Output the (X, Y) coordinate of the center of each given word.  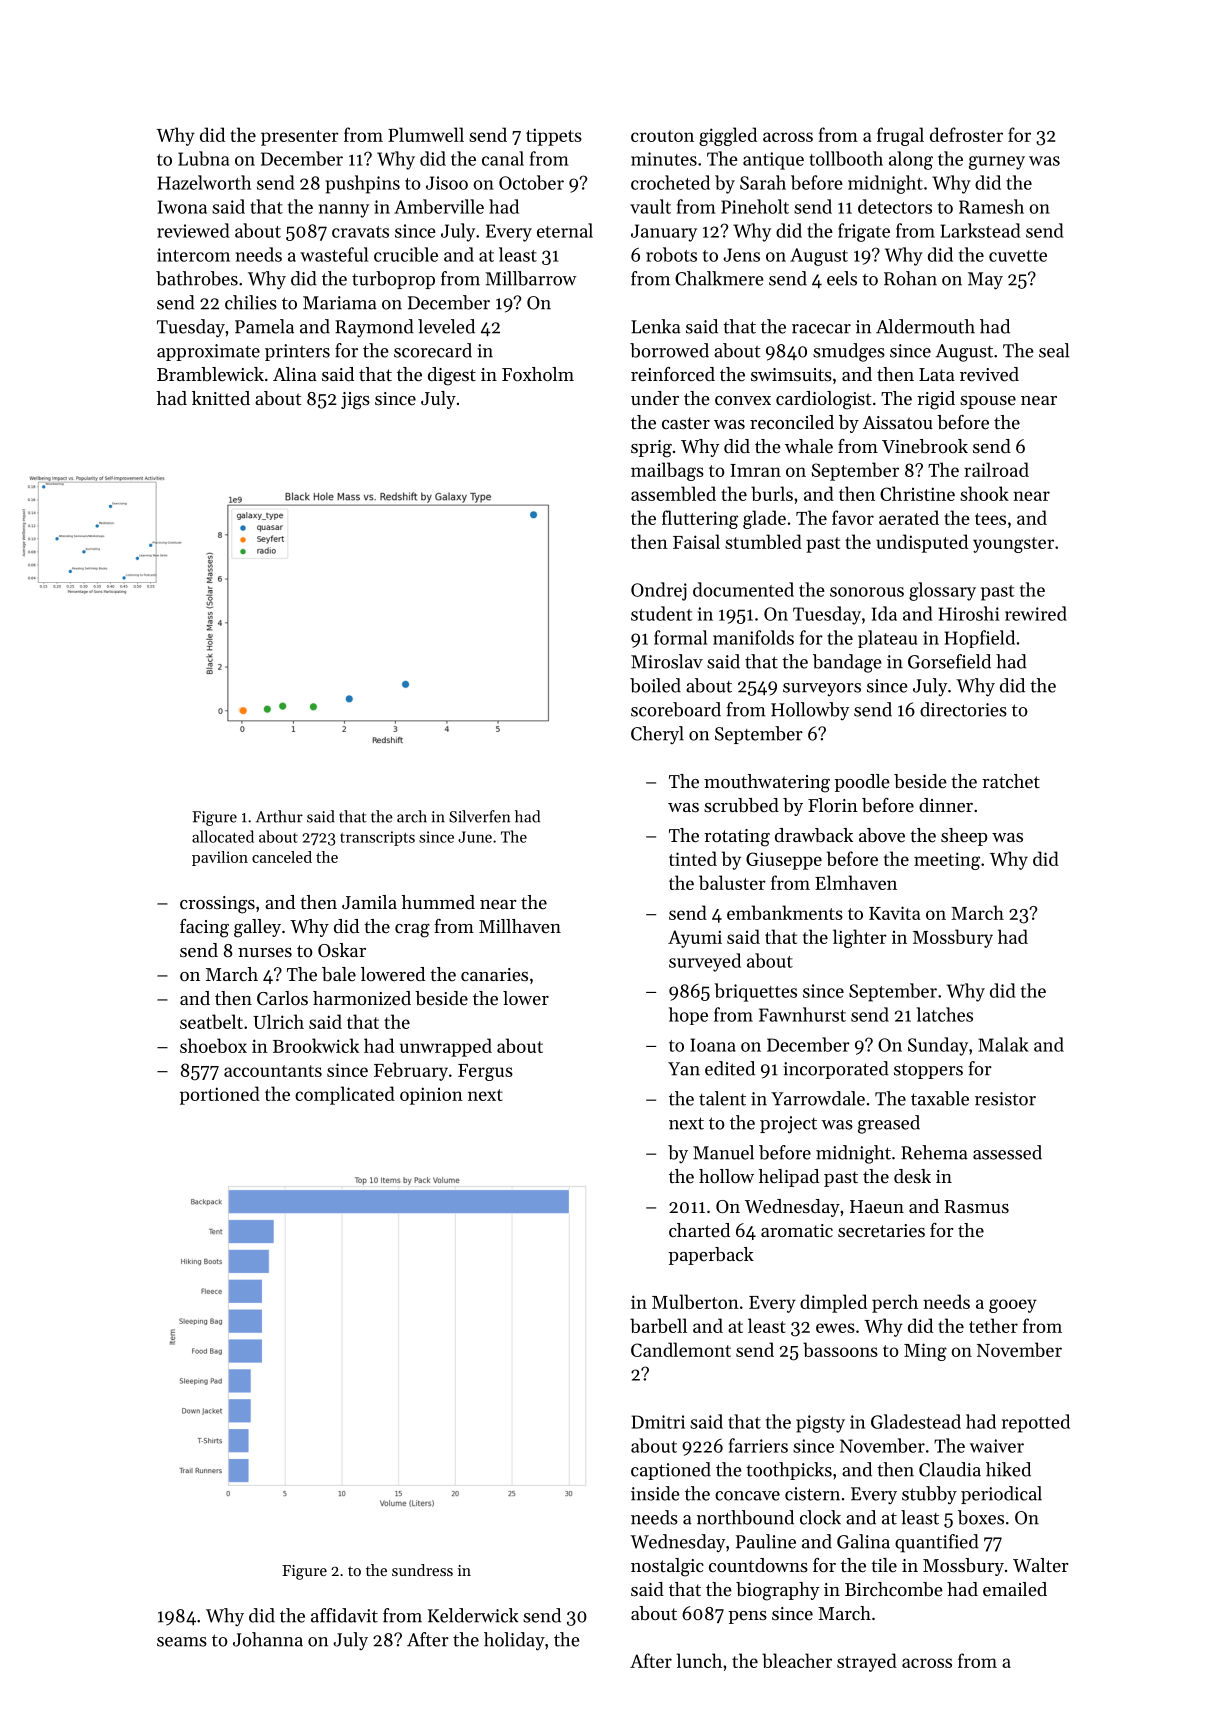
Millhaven (520, 926)
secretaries (881, 1230)
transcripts (377, 838)
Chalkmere (719, 278)
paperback (711, 1256)
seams (182, 1642)
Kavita (895, 913)
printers (297, 352)
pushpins (362, 184)
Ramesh (991, 206)
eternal (565, 230)
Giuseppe (784, 861)
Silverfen (479, 816)
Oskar (342, 950)
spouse (988, 402)
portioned (220, 1095)
